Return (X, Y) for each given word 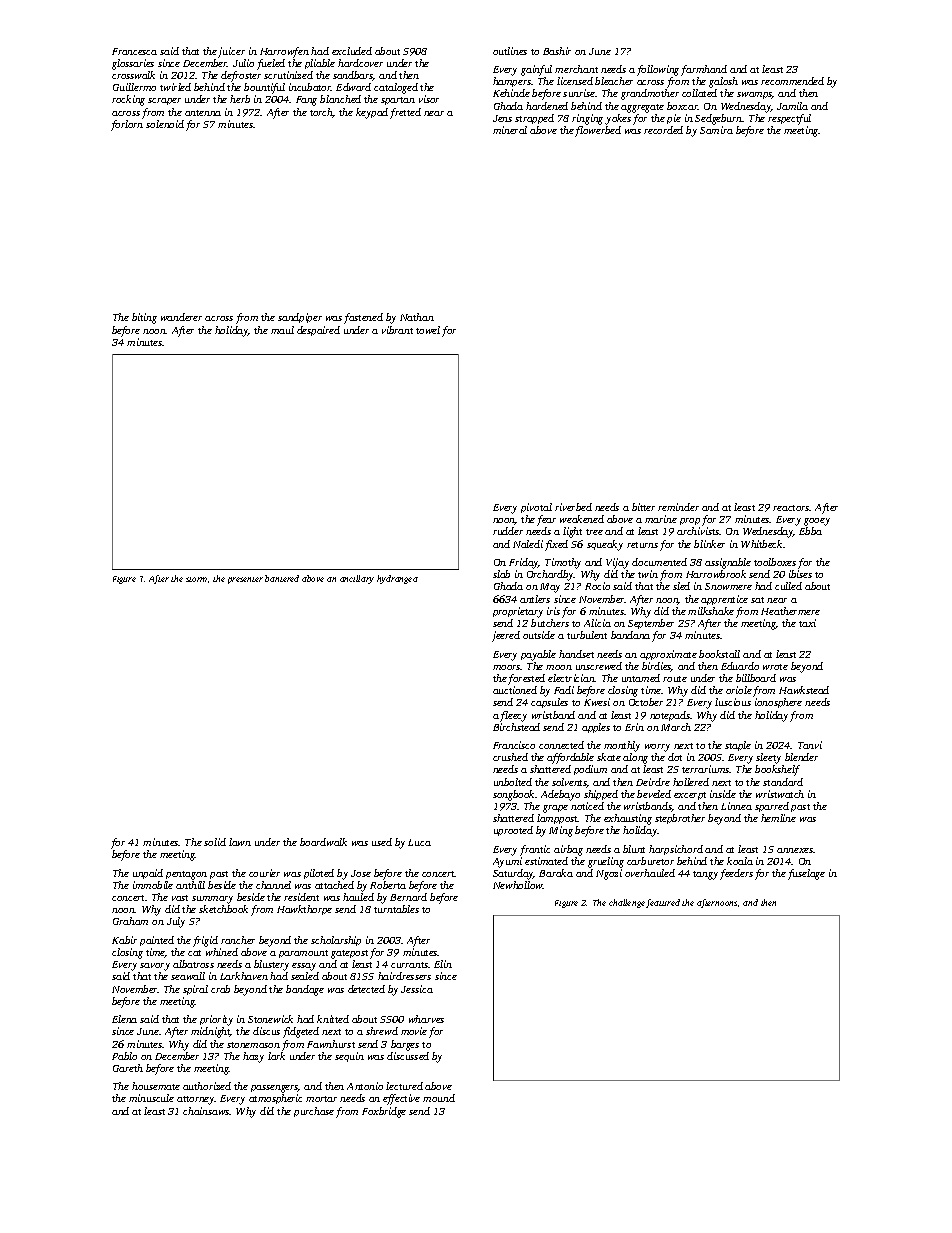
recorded (663, 130)
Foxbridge (384, 1112)
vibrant (397, 330)
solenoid (165, 124)
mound (439, 1098)
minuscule (151, 1098)
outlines (510, 51)
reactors (791, 508)
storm (196, 579)
